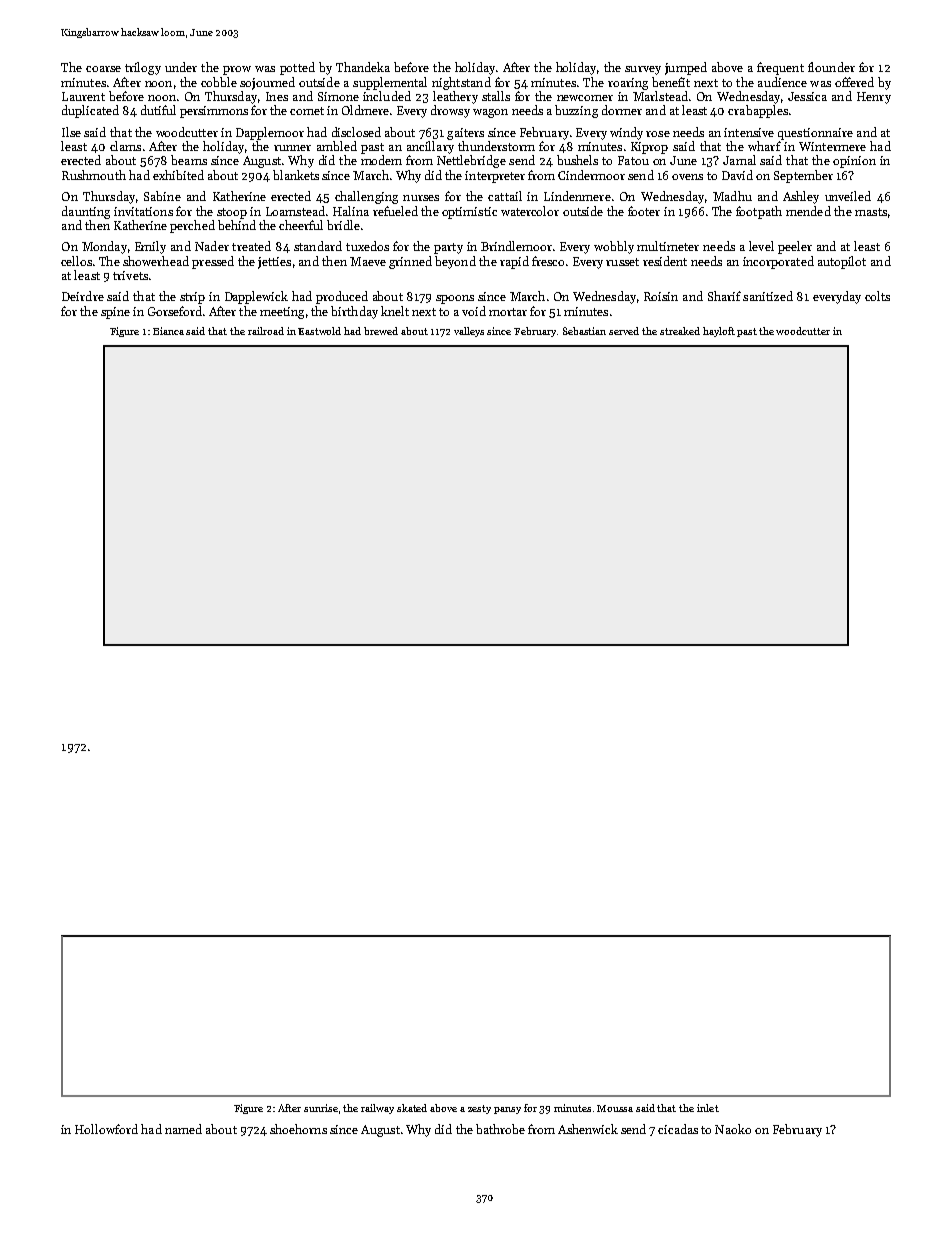  What do you see at coordinates (678, 1129) in the screenshot?
I see `cicadas` at bounding box center [678, 1129].
